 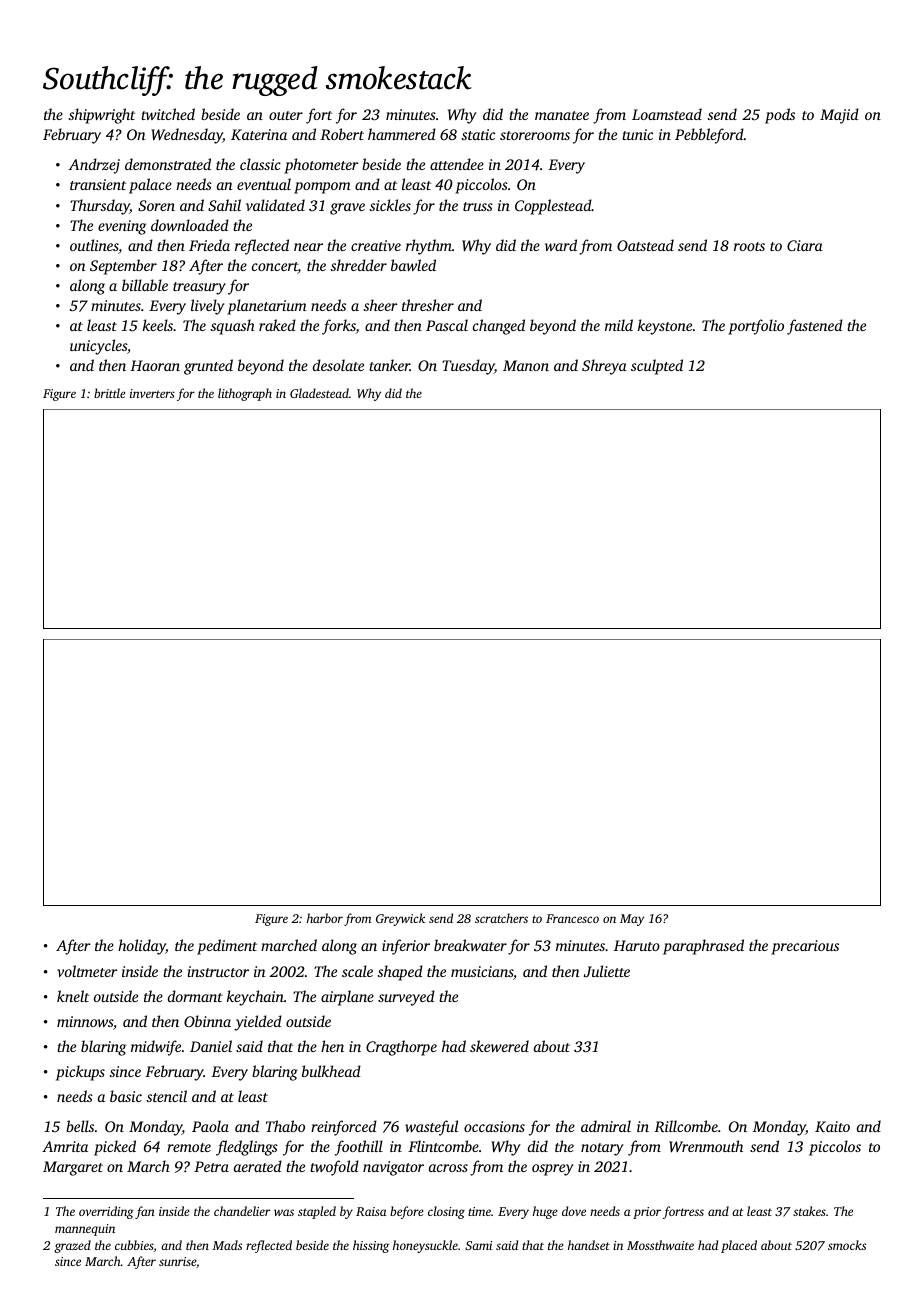 What do you see at coordinates (739, 1246) in the screenshot?
I see `placed` at bounding box center [739, 1246].
